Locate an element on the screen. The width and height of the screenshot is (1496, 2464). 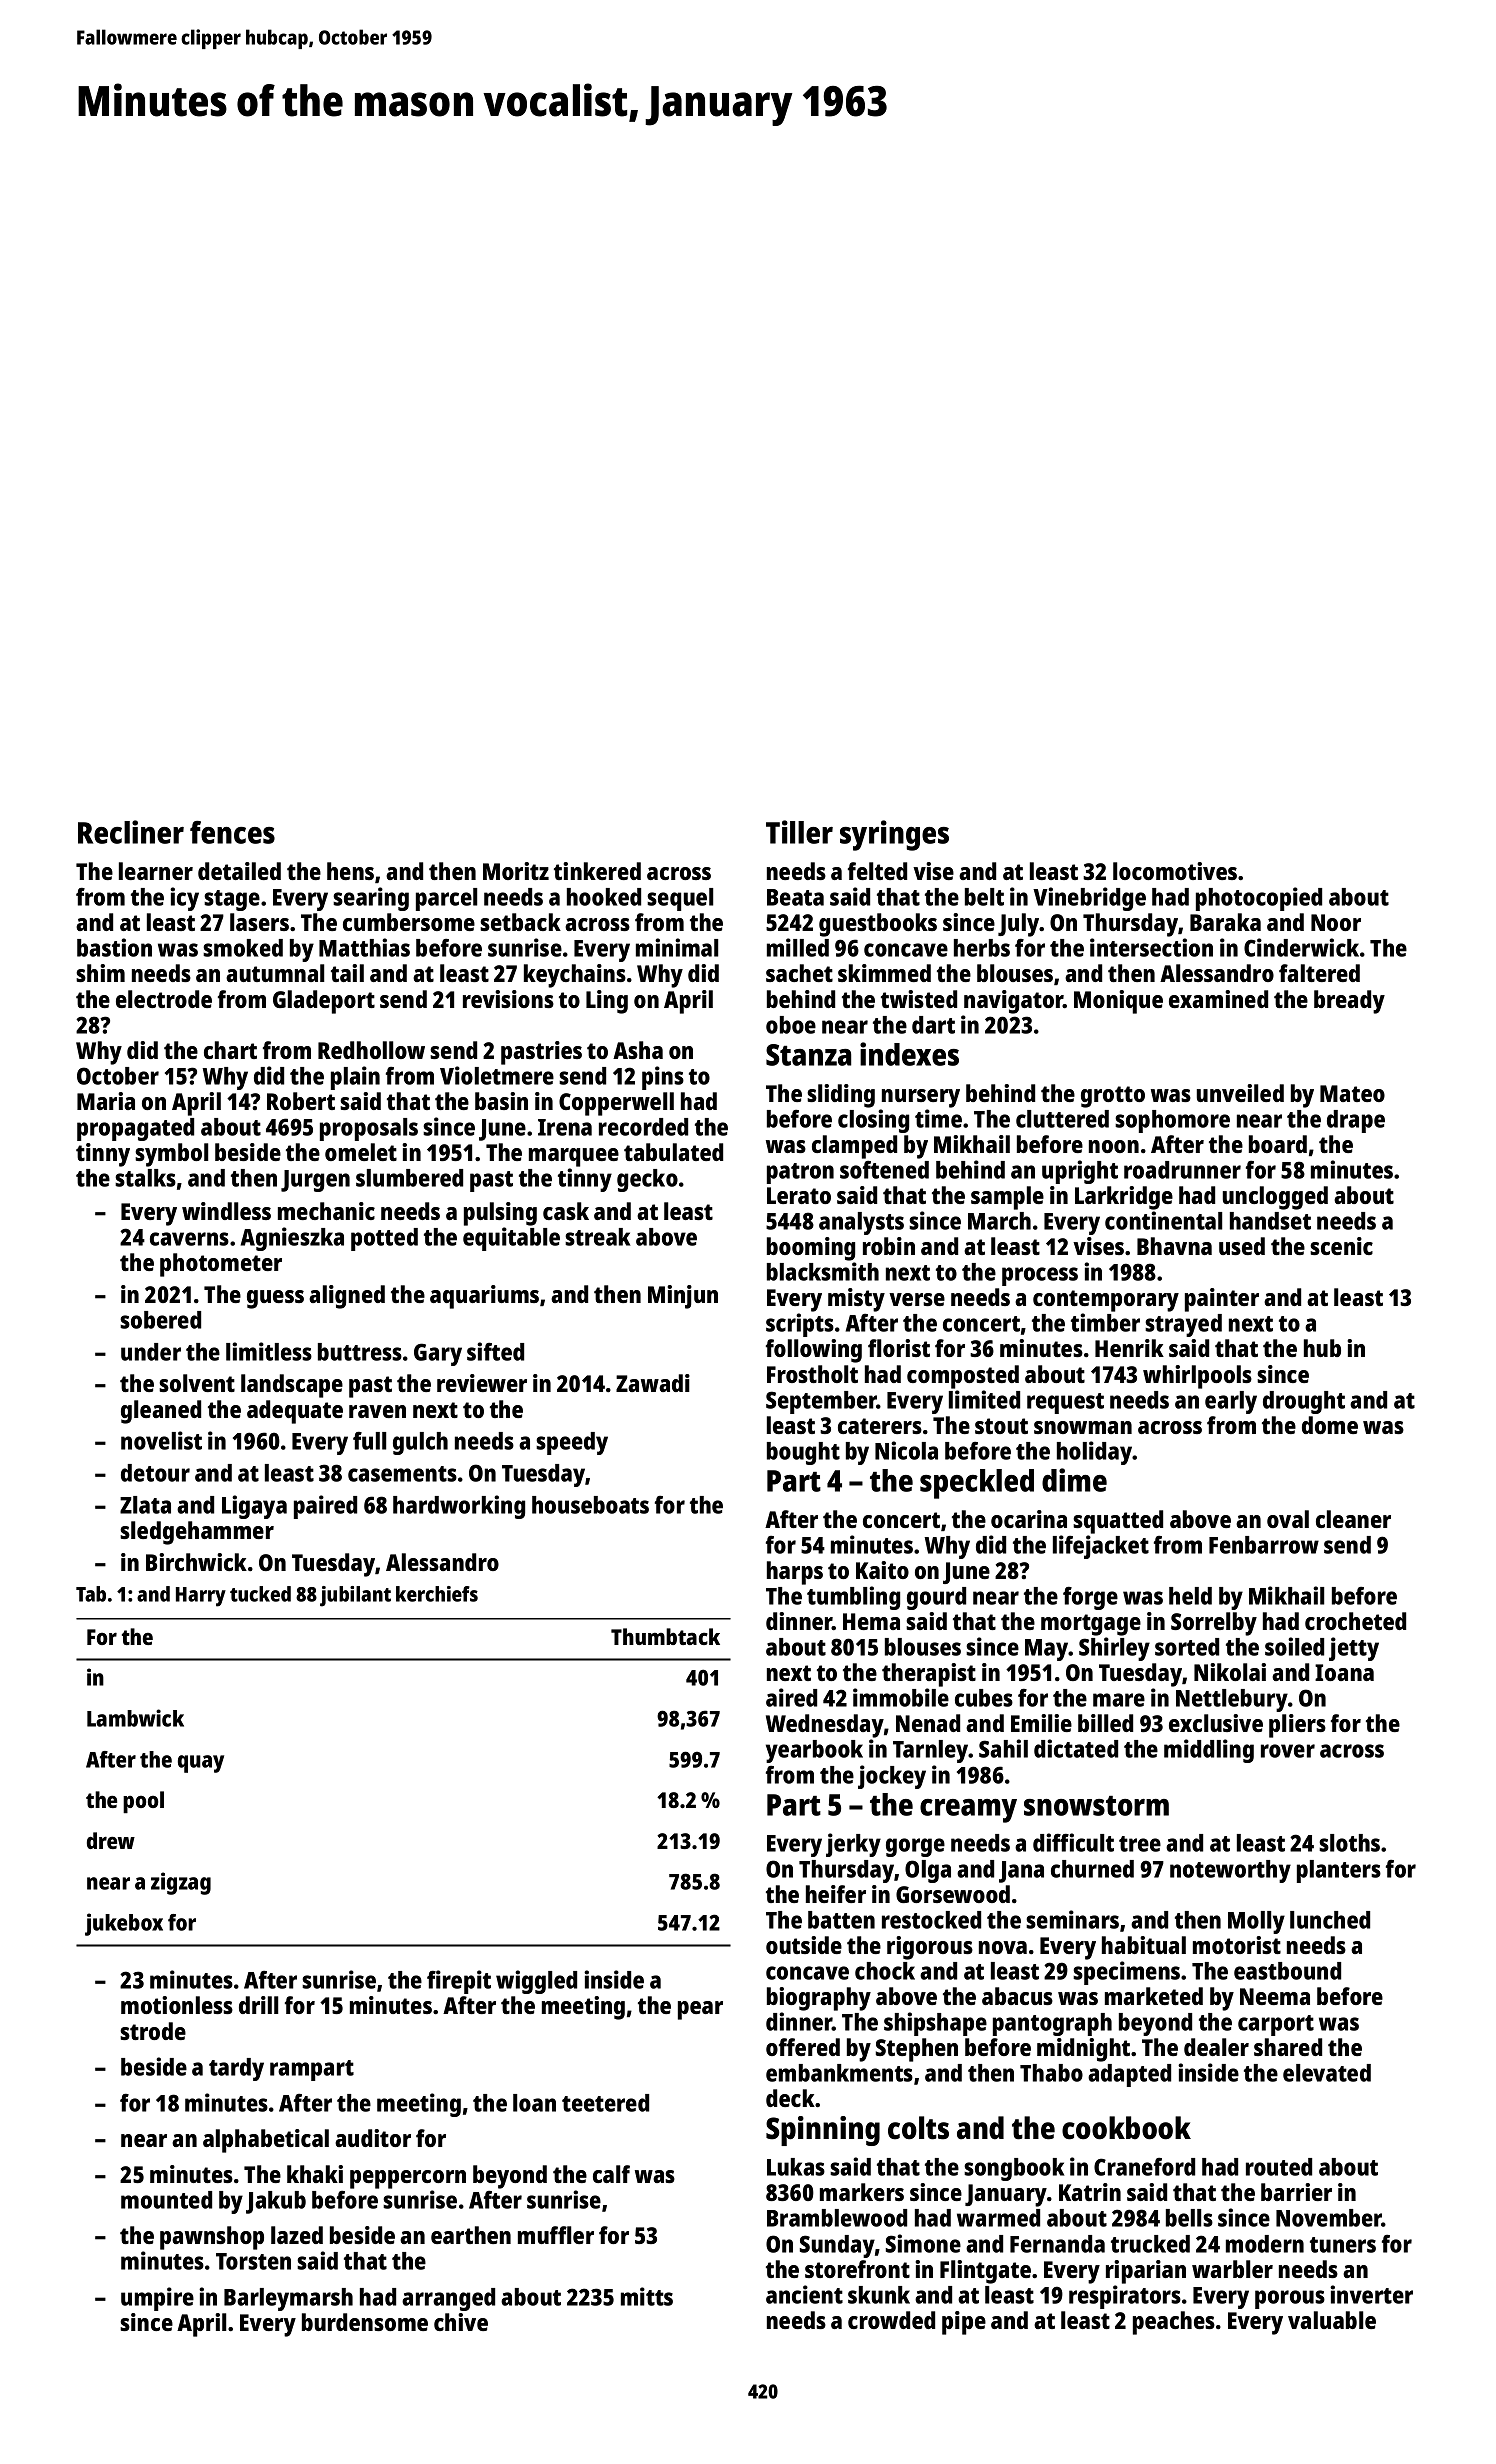
biography is located at coordinates (819, 1999).
